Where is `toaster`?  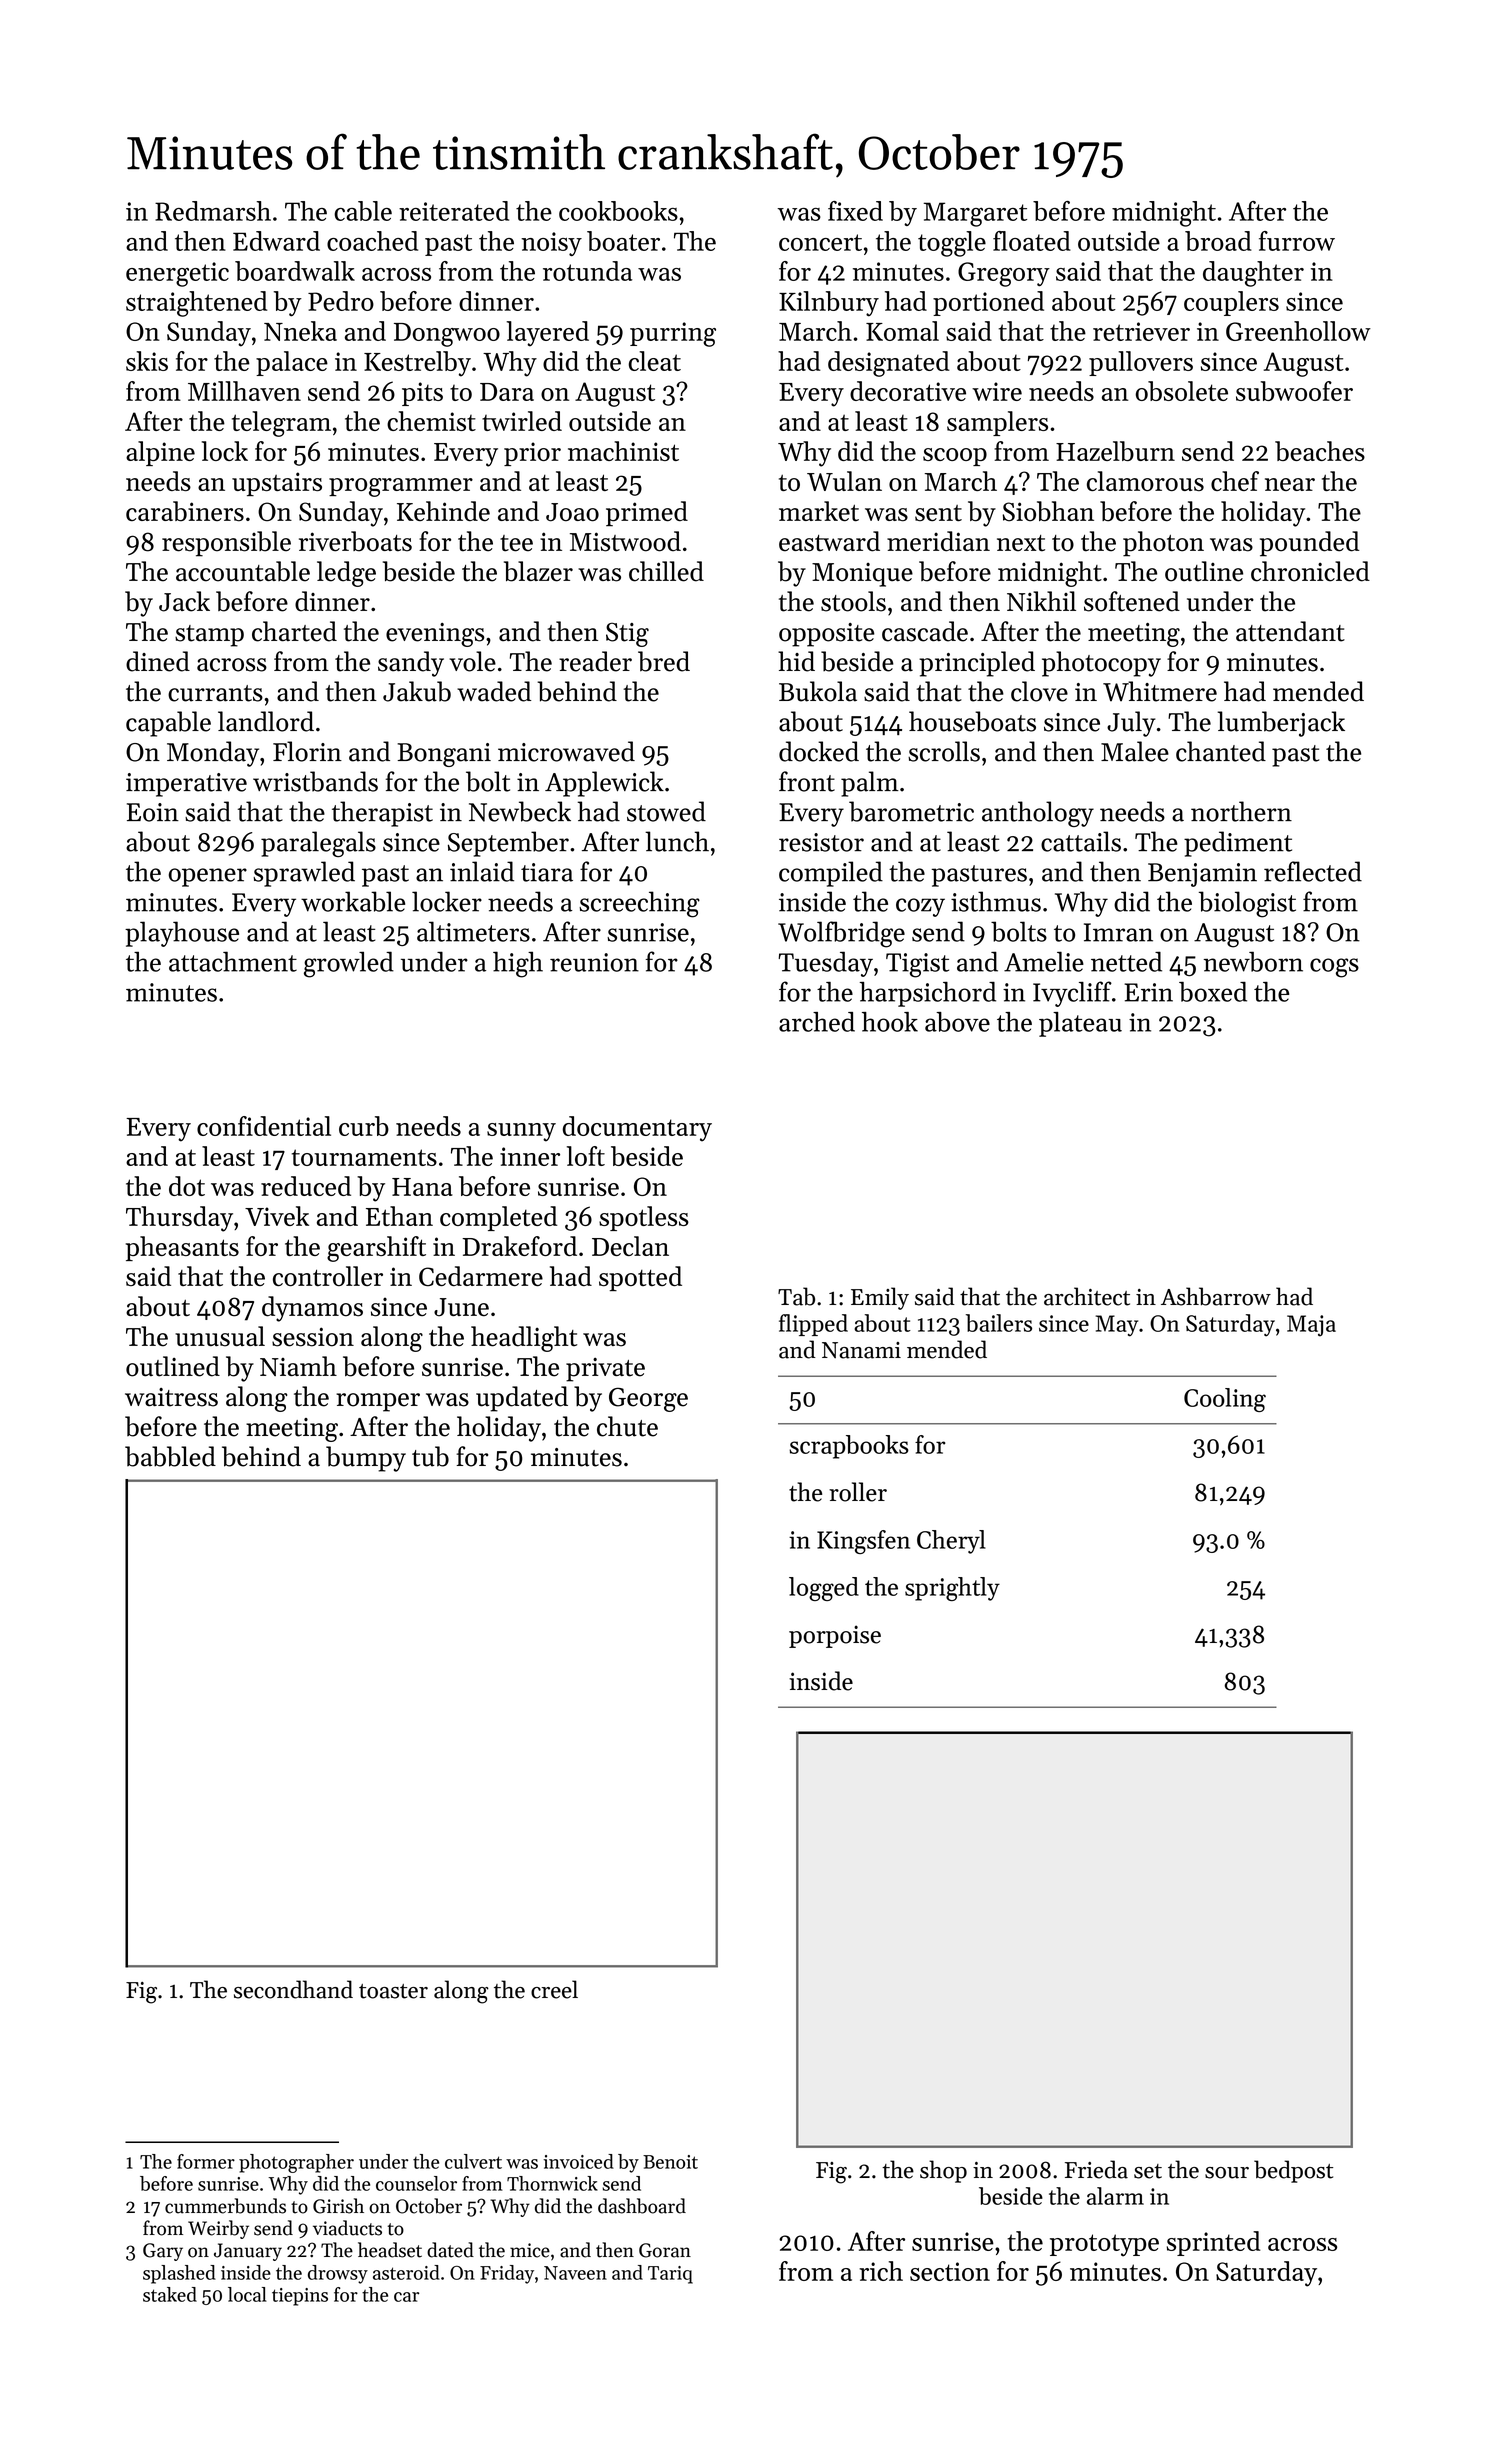 toaster is located at coordinates (393, 1991).
